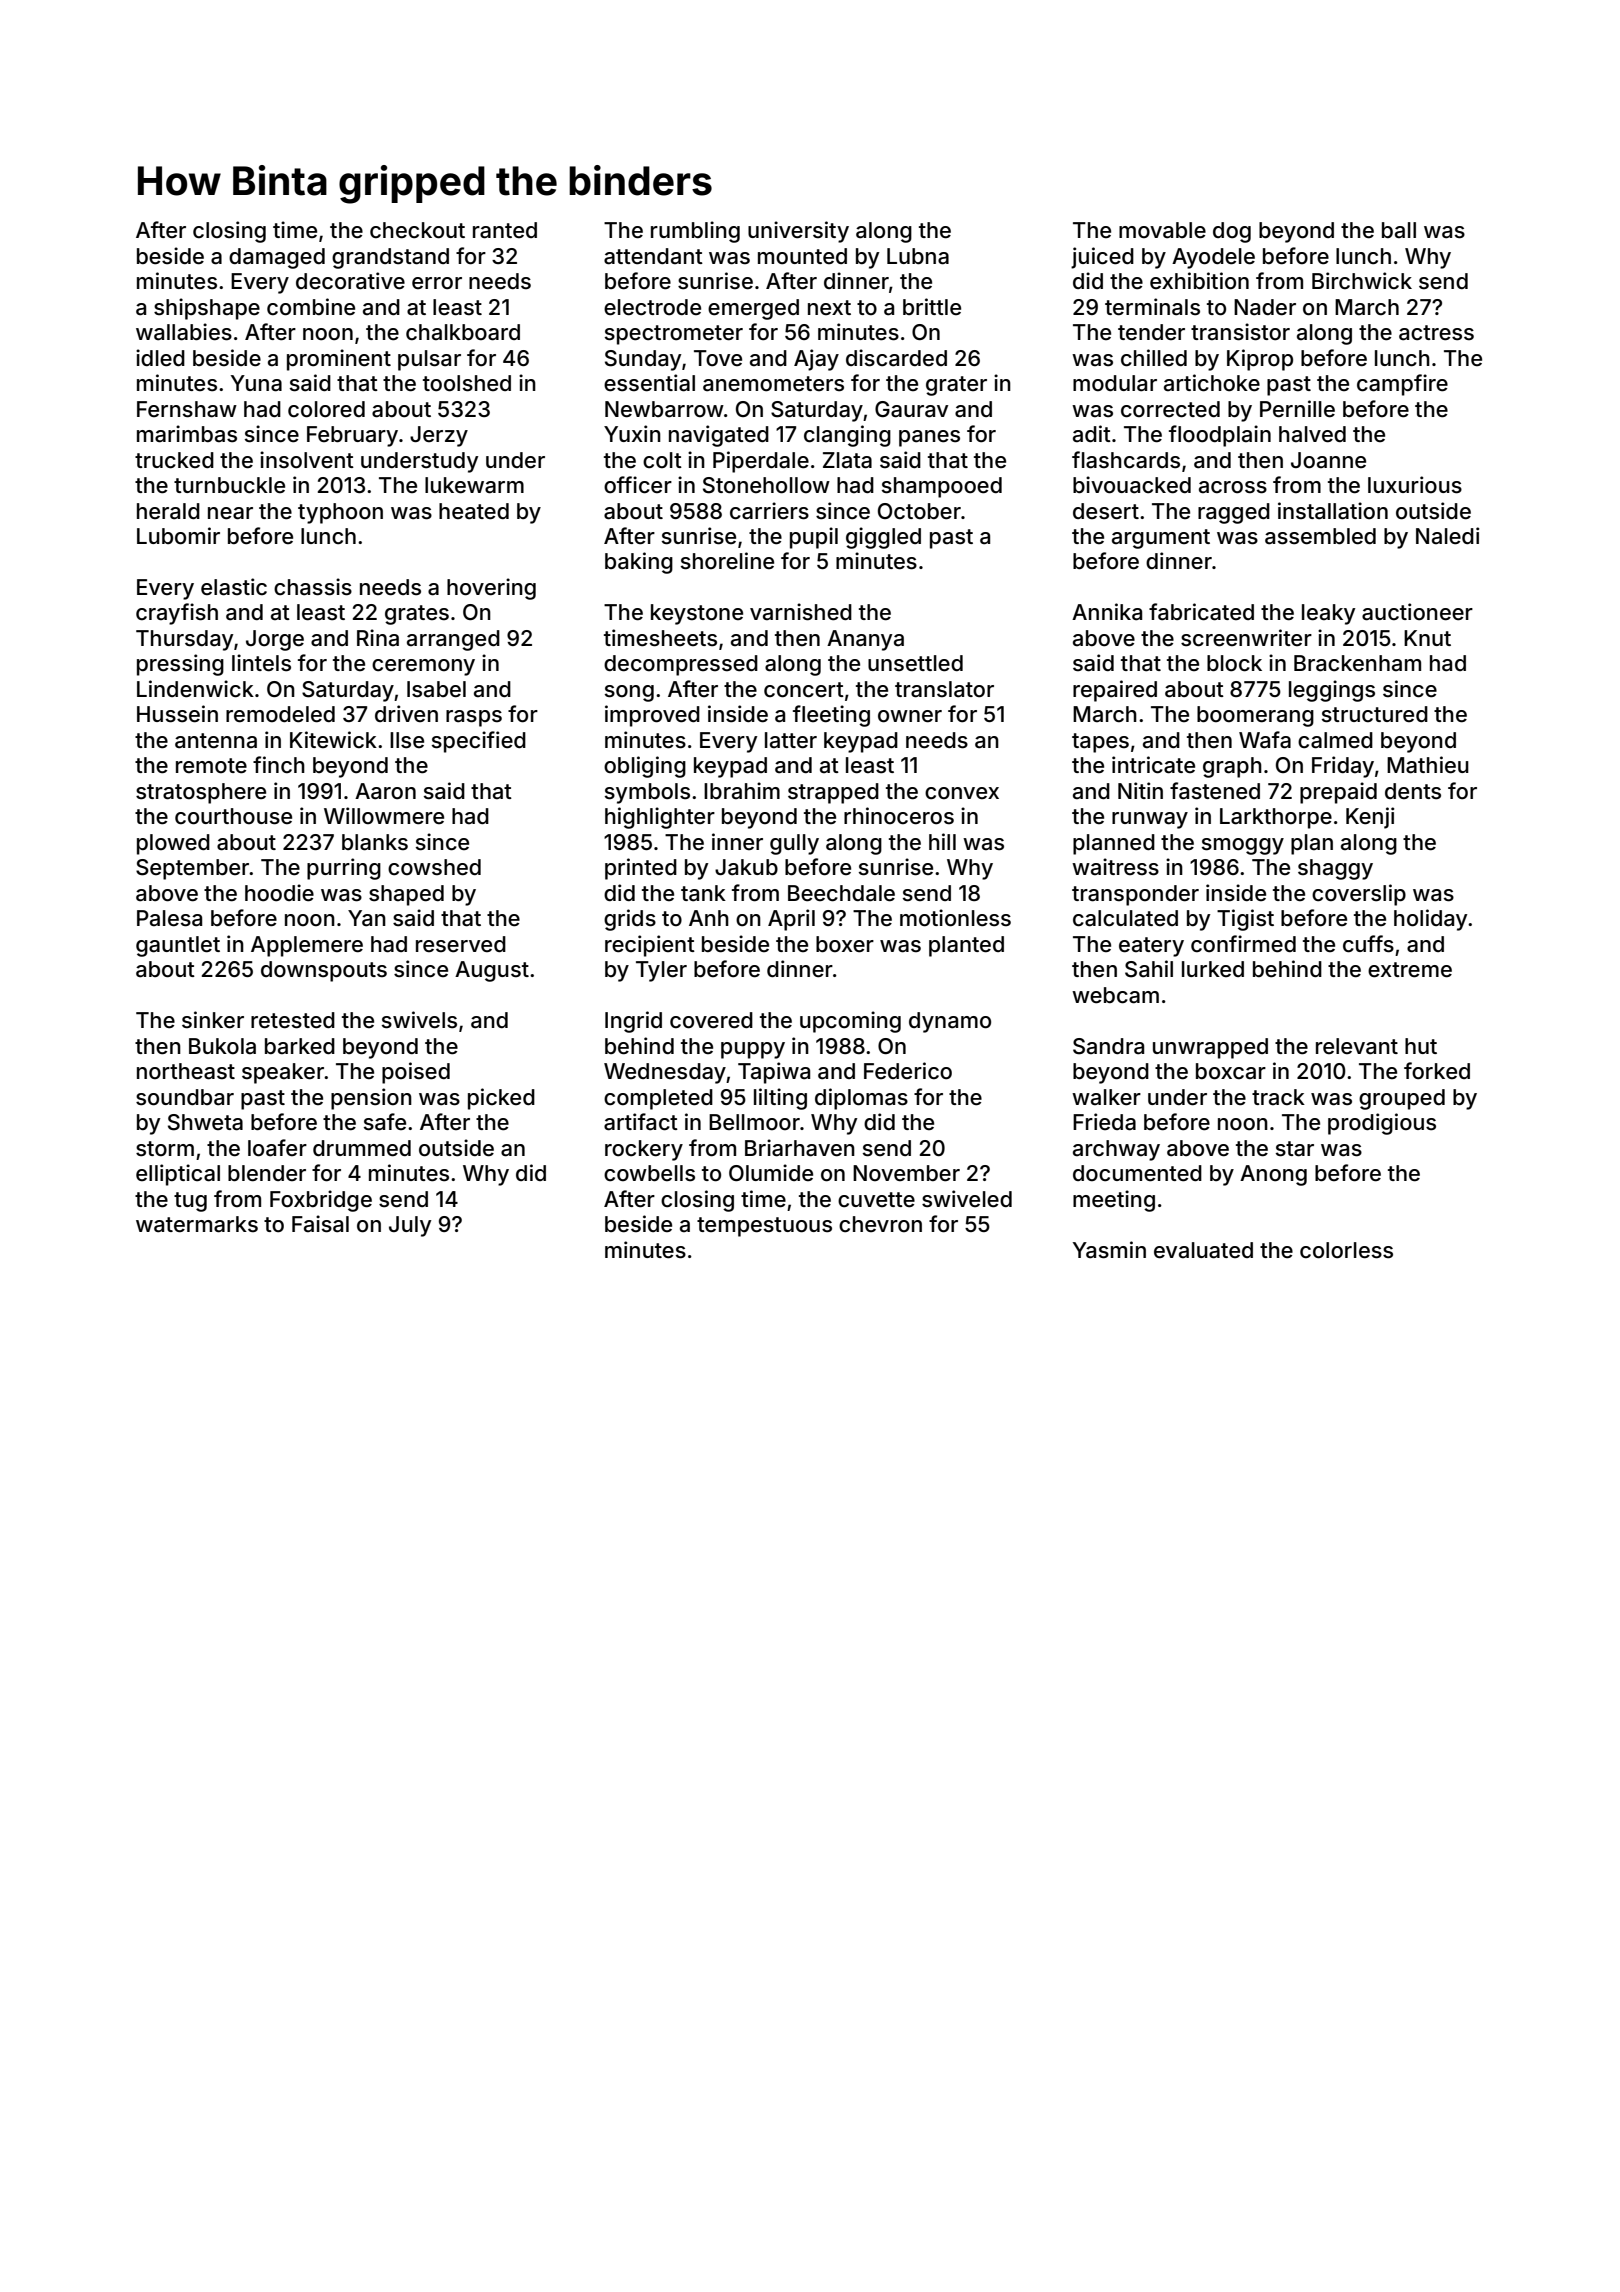 The width and height of the screenshot is (1620, 2292). I want to click on unsettled, so click(915, 663).
